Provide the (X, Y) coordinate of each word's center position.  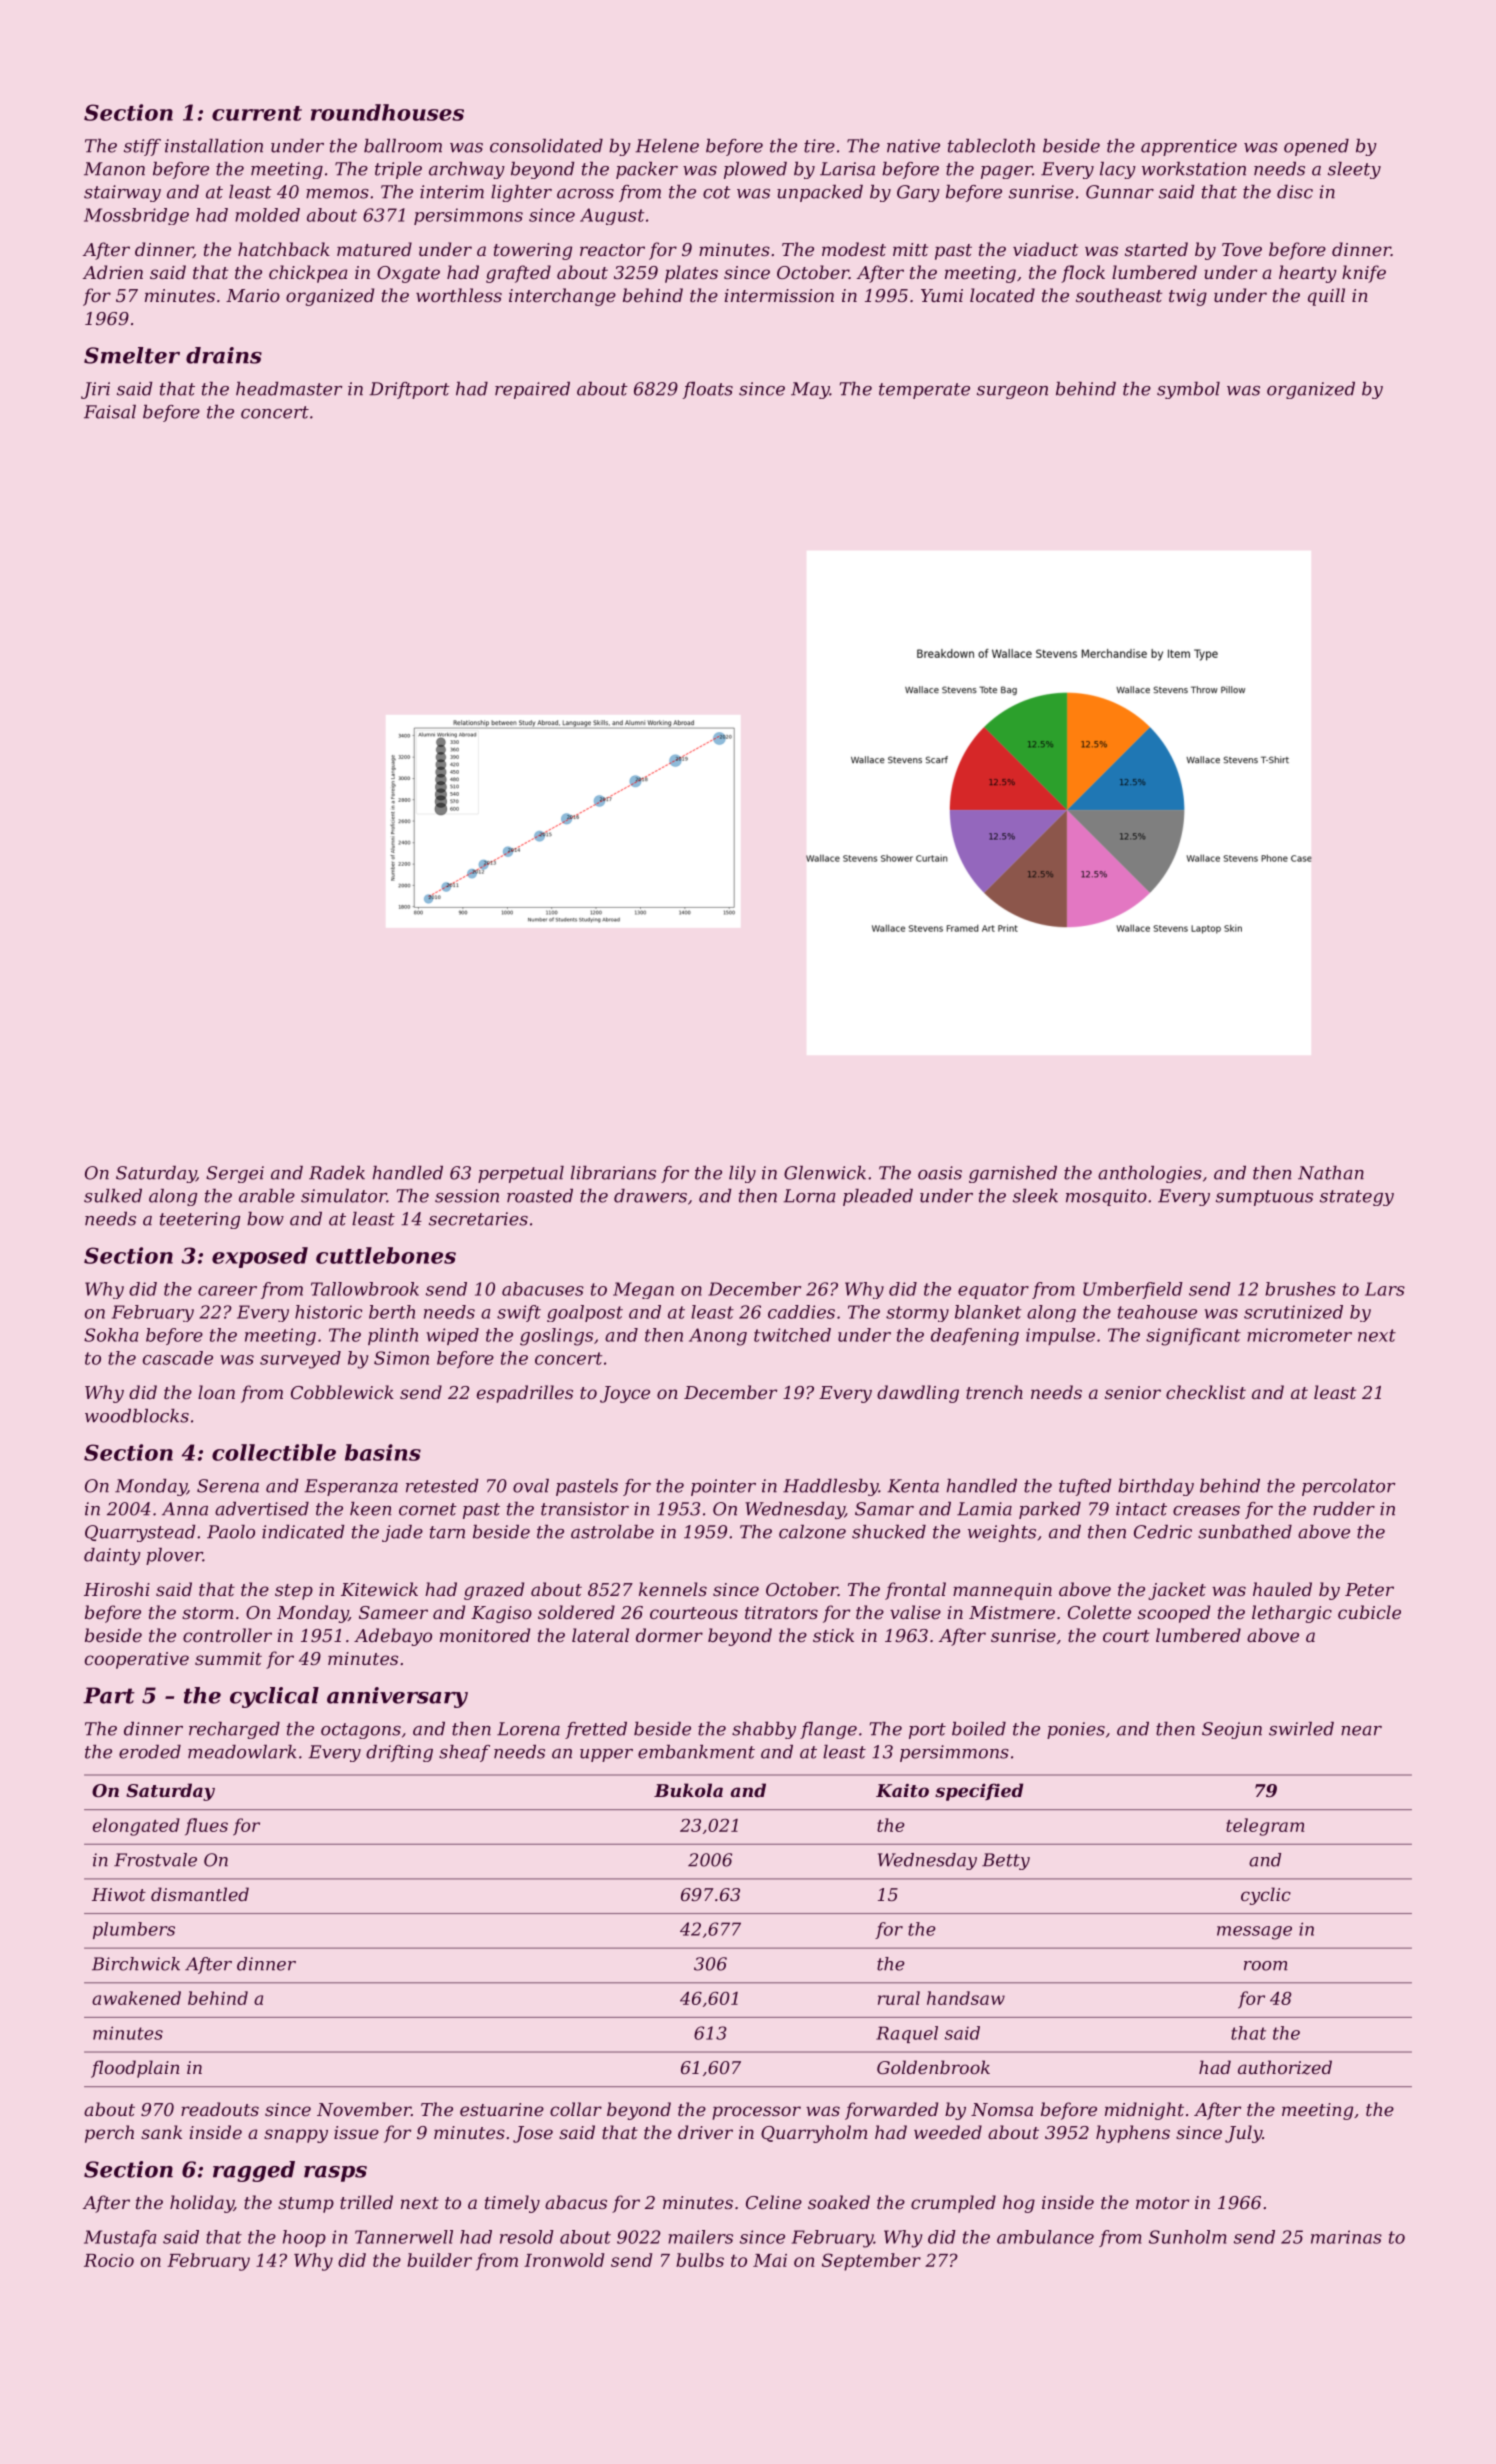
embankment (696, 1752)
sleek (1035, 1196)
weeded (948, 2132)
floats (708, 390)
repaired (532, 390)
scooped (1174, 1614)
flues (206, 1827)
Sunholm (1187, 2237)
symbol (1188, 390)
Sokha (111, 1335)
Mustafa (120, 2238)
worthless (459, 295)
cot (717, 192)
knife (1364, 274)
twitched (792, 1335)
